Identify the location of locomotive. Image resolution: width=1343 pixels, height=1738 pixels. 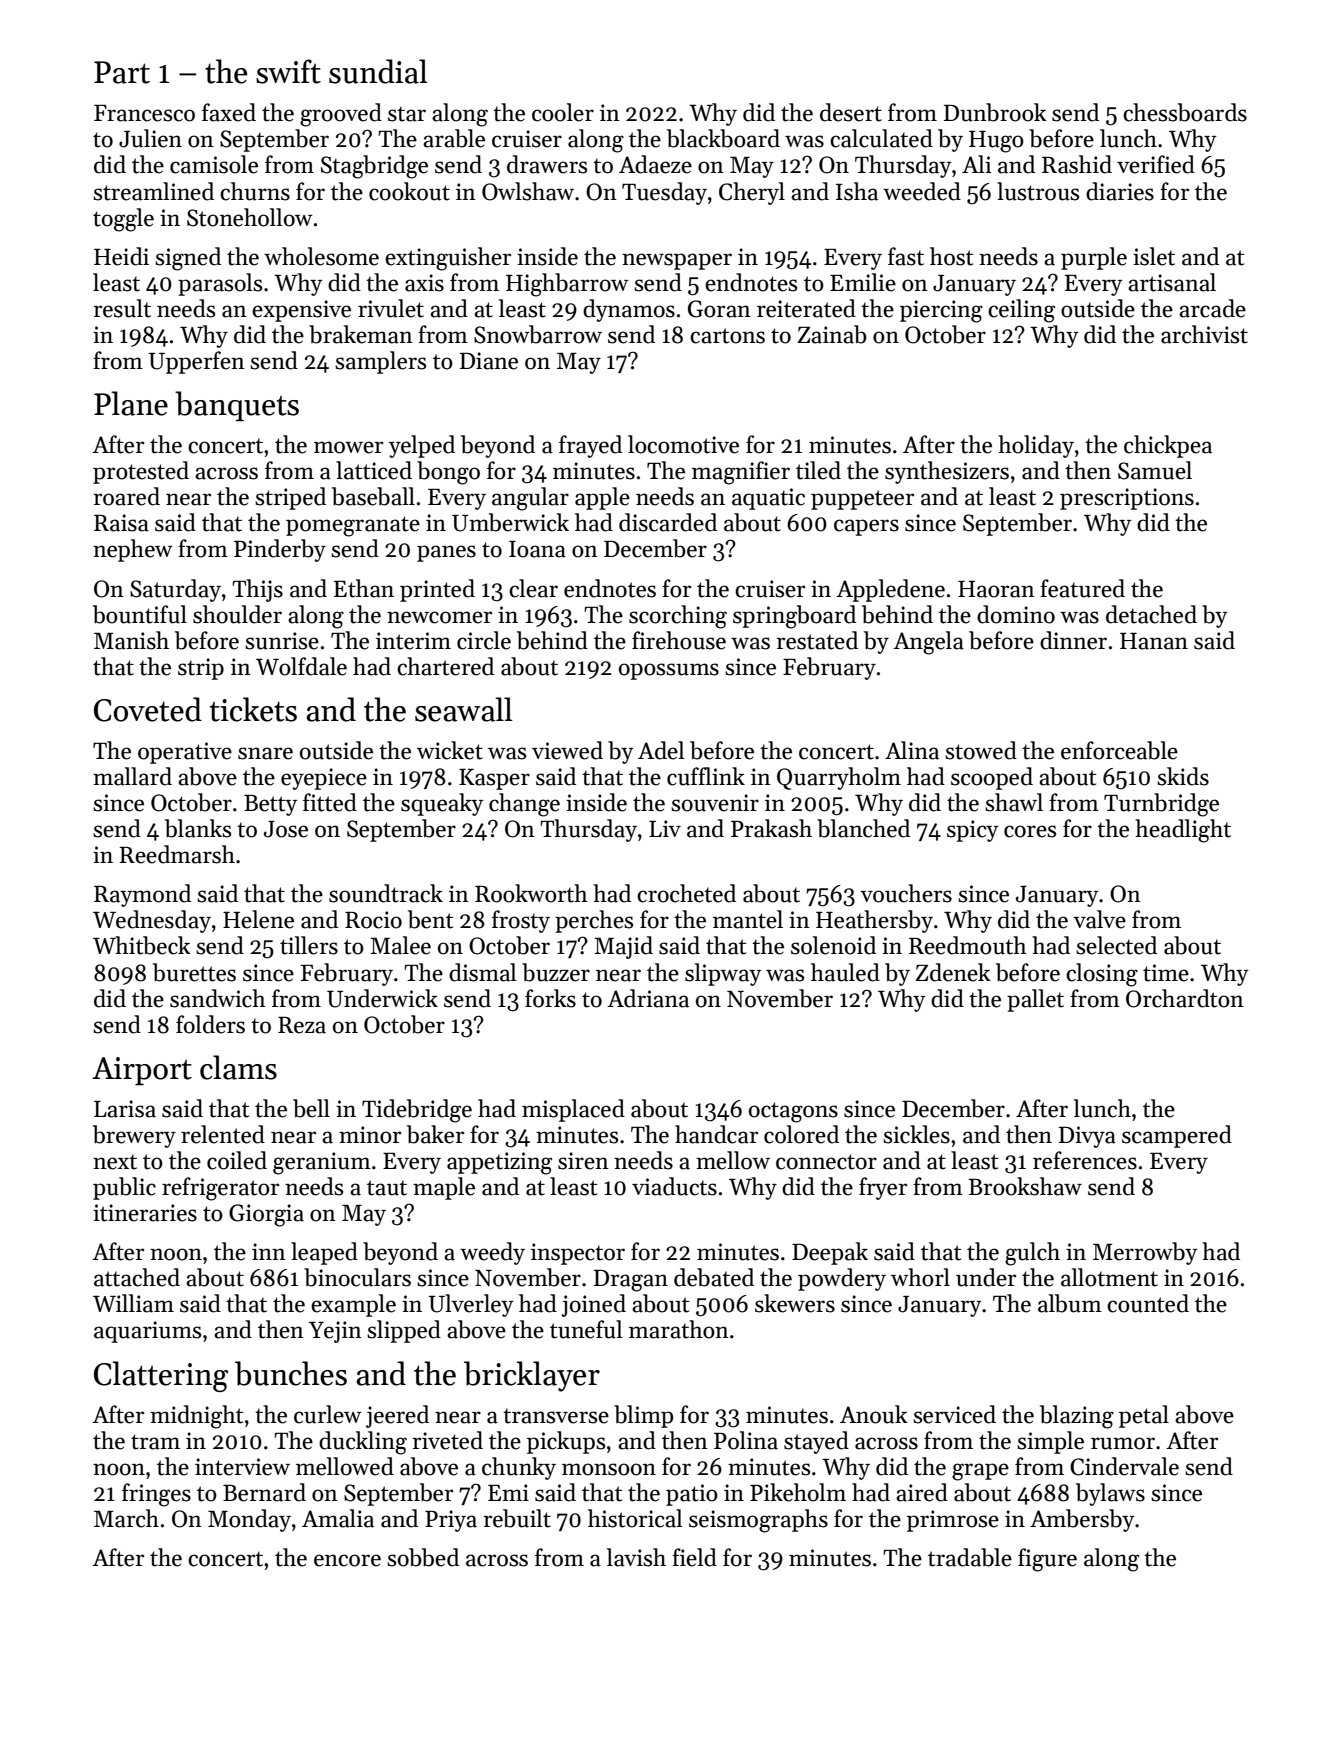
(683, 444).
